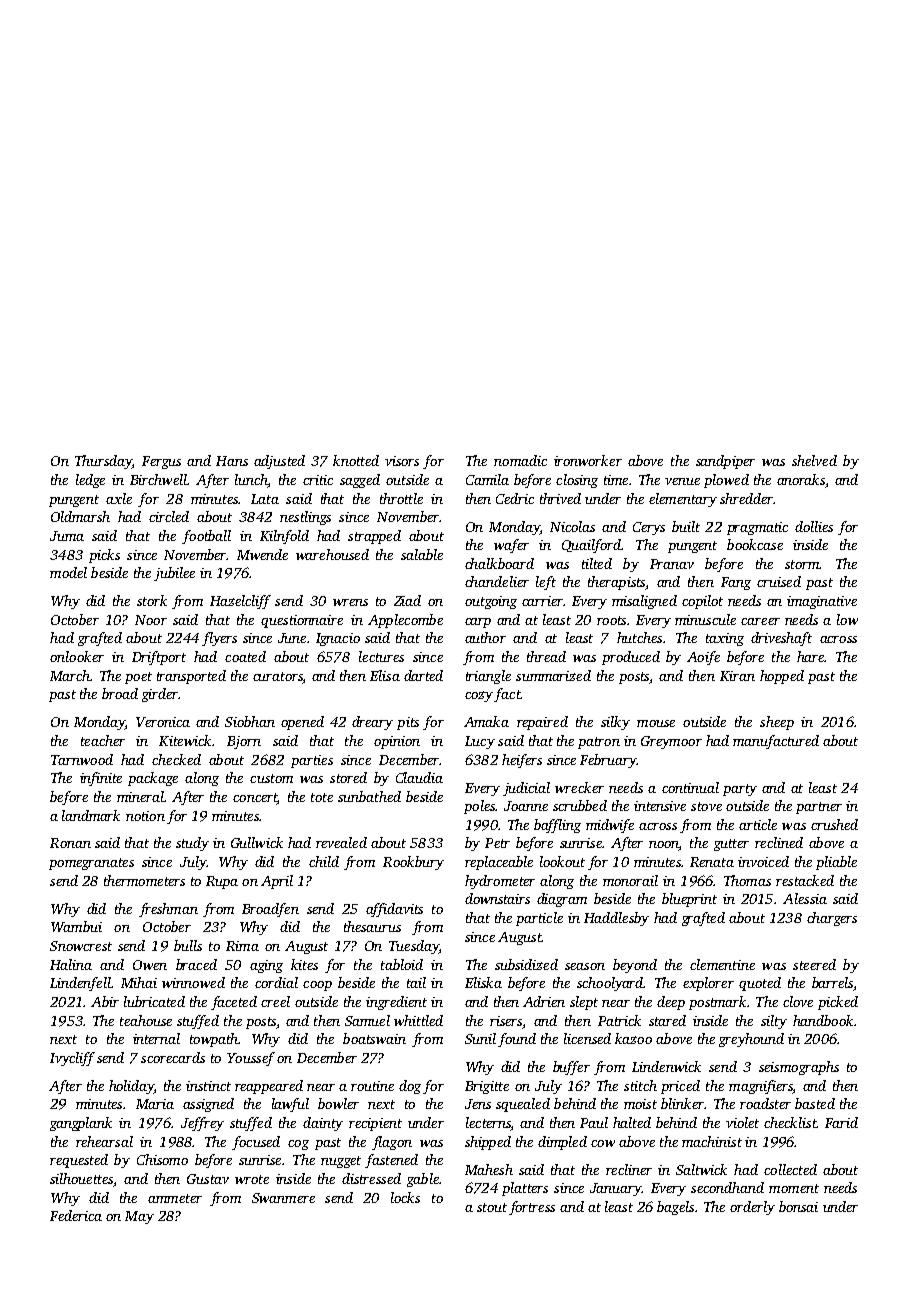 The image size is (908, 1316). Describe the element at coordinates (251, 1059) in the document. I see `Youssef` at that location.
